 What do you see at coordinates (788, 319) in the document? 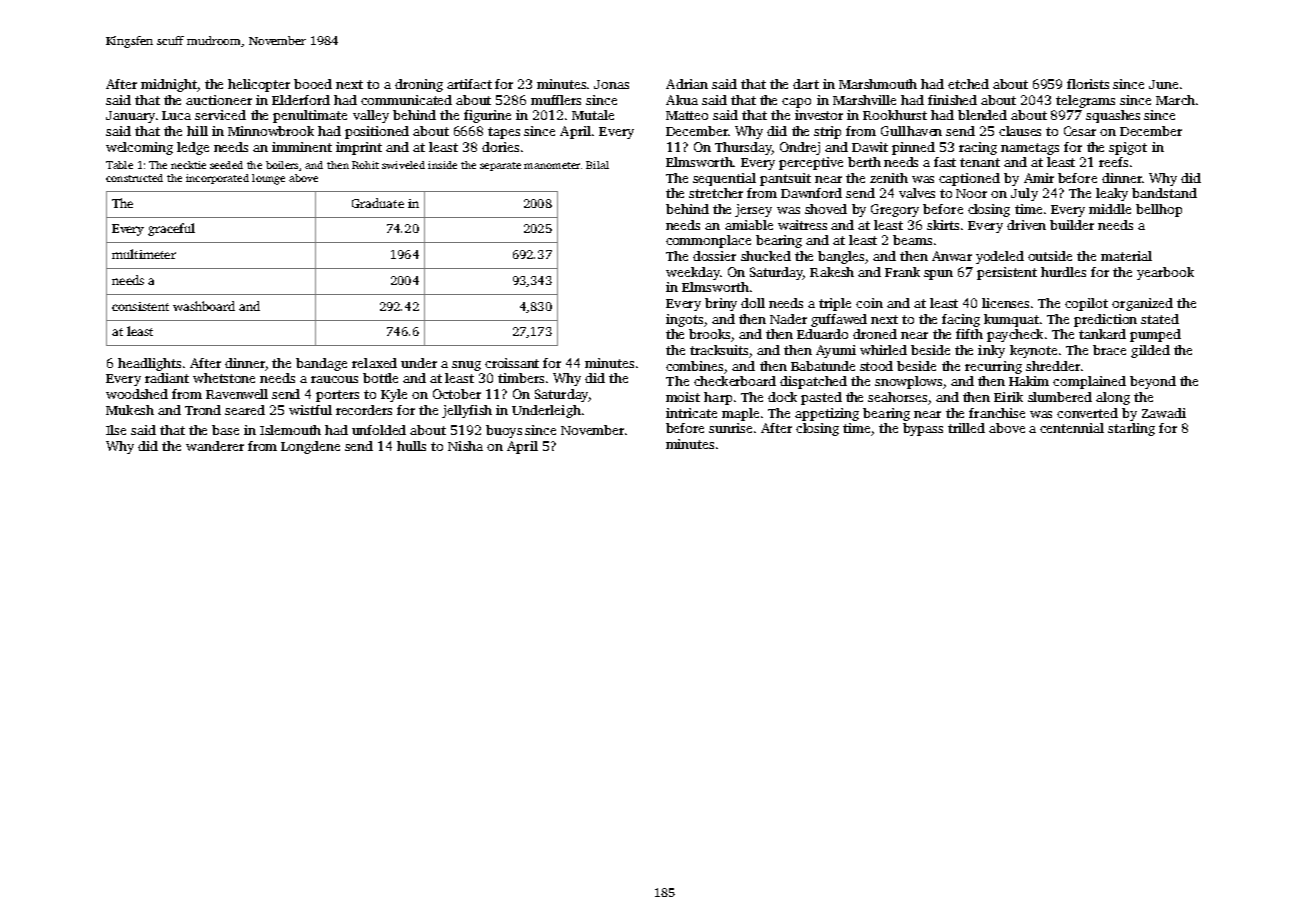
I see `Nader` at bounding box center [788, 319].
